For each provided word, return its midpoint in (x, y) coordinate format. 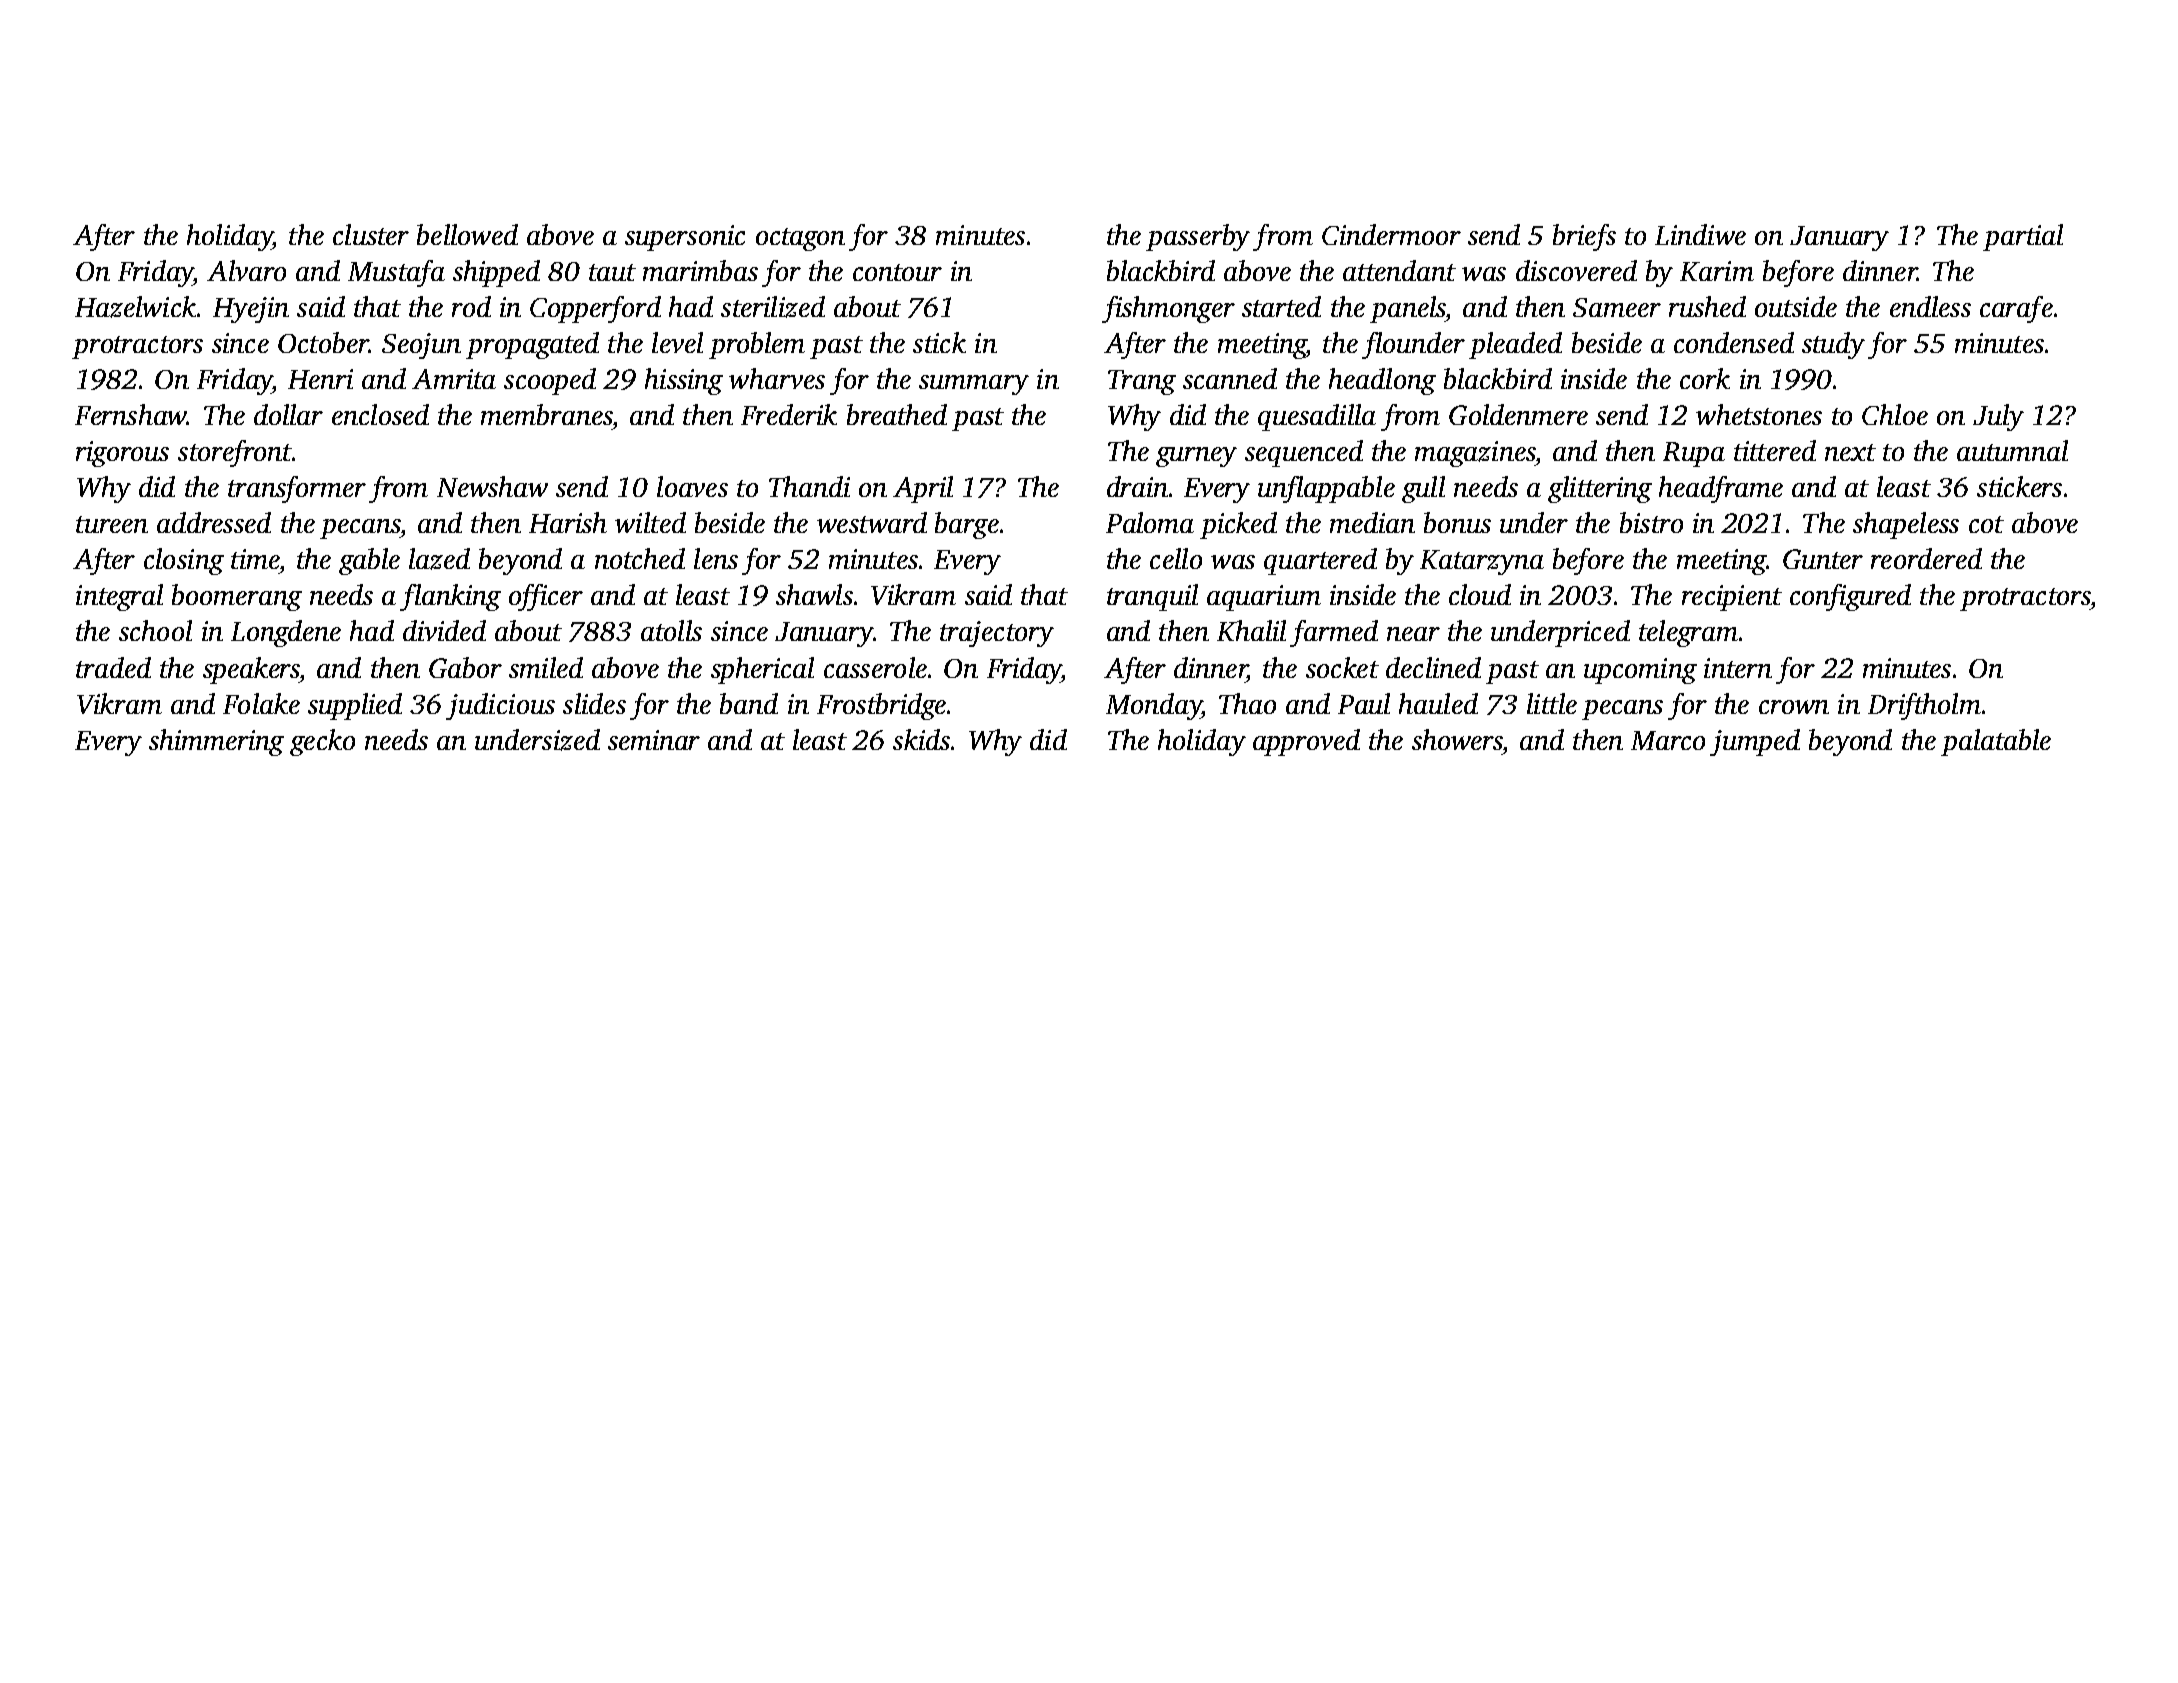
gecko (322, 742)
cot (1986, 524)
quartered (1320, 561)
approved (1306, 742)
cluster (371, 234)
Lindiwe (1700, 234)
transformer (297, 489)
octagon (800, 239)
